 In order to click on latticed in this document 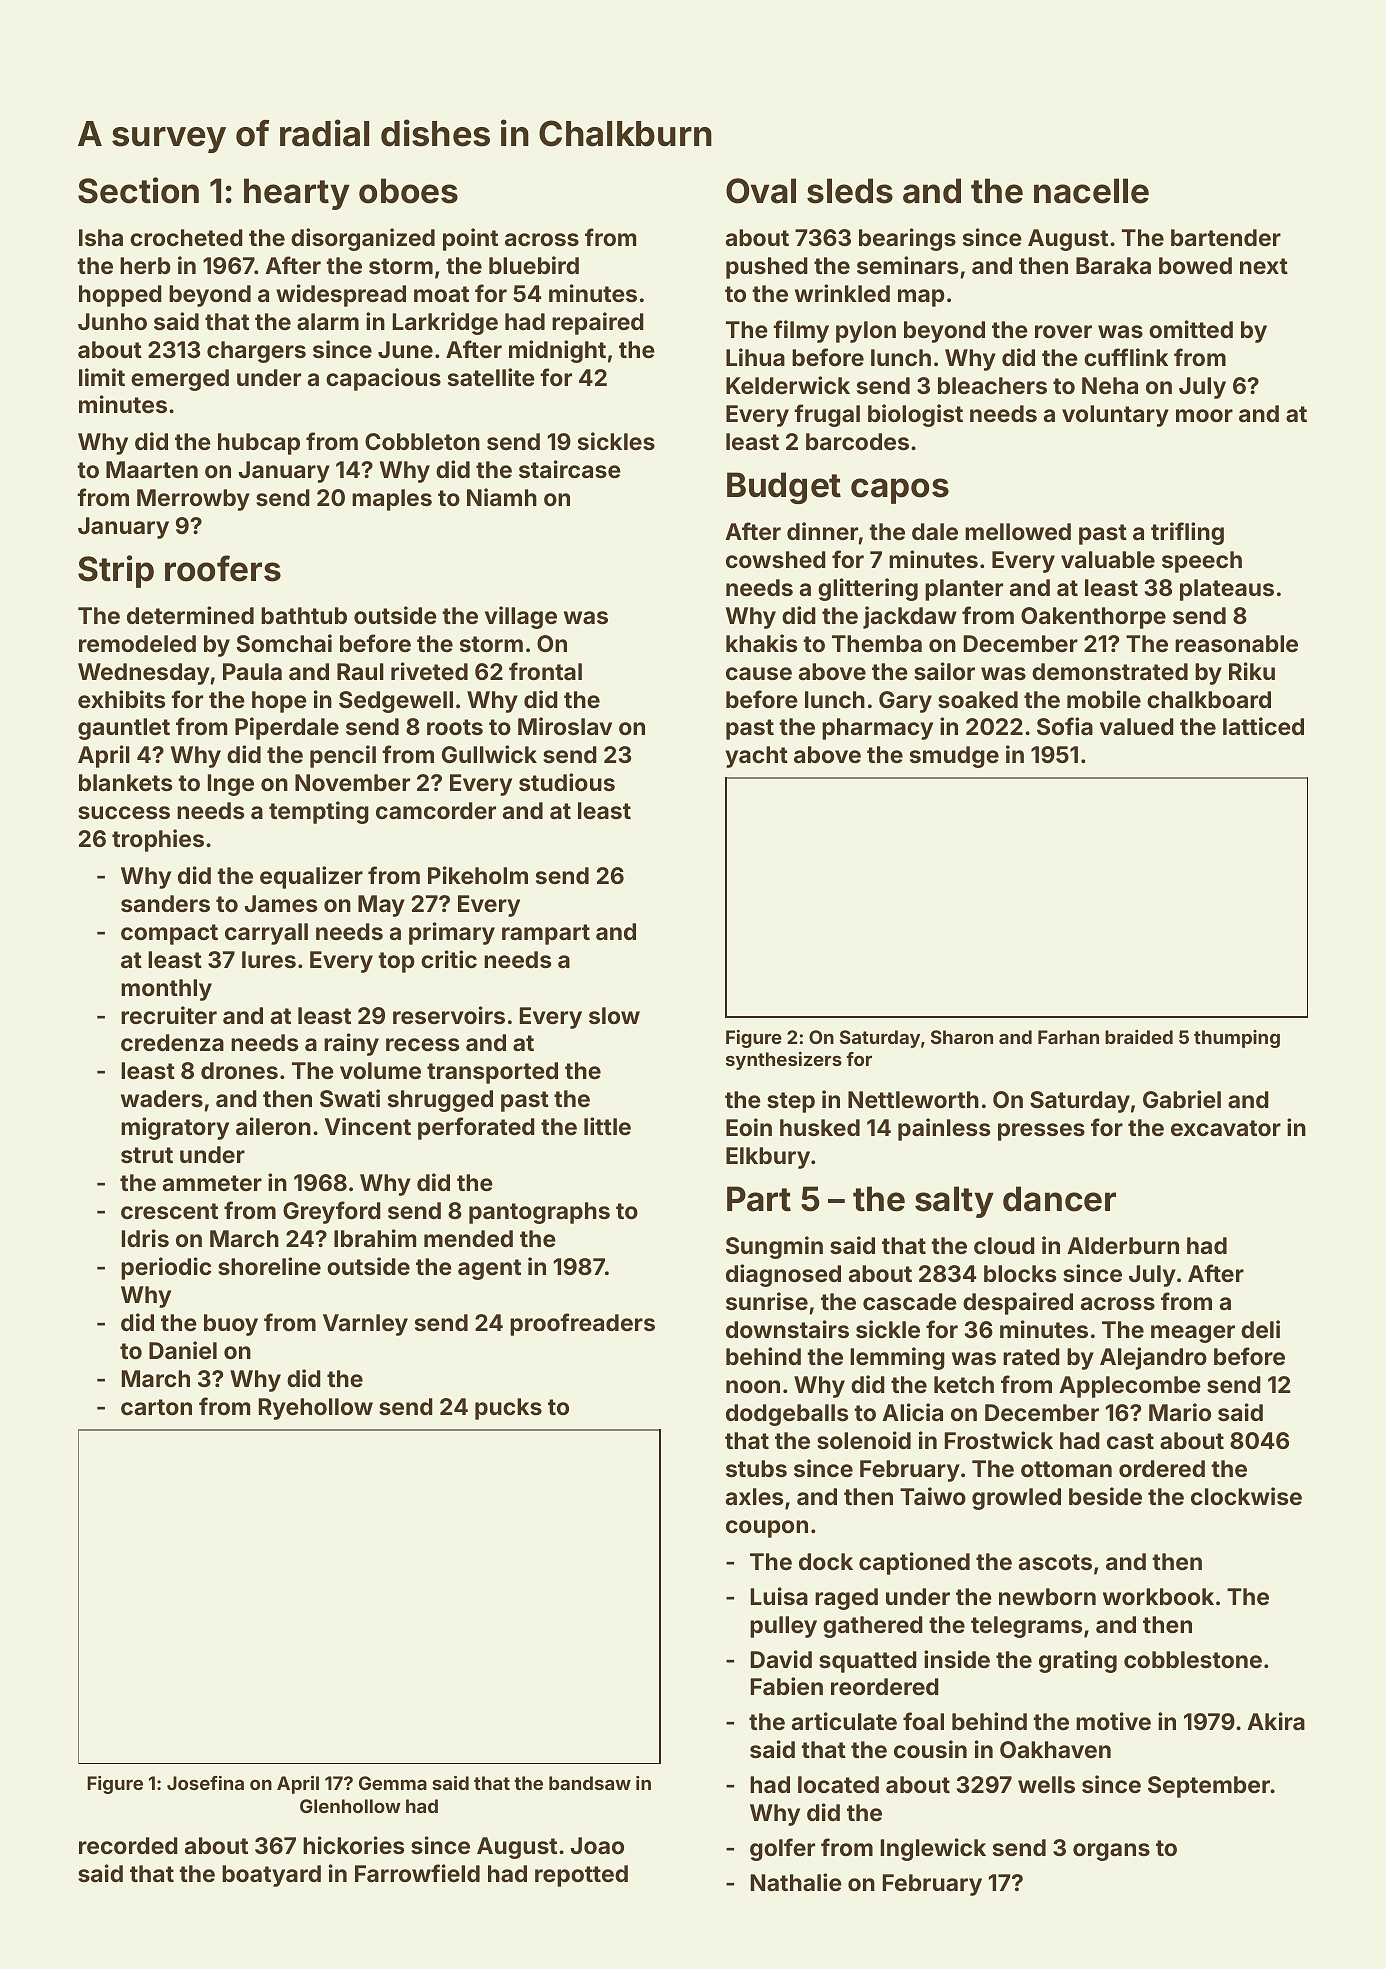, I will do `click(1263, 726)`.
